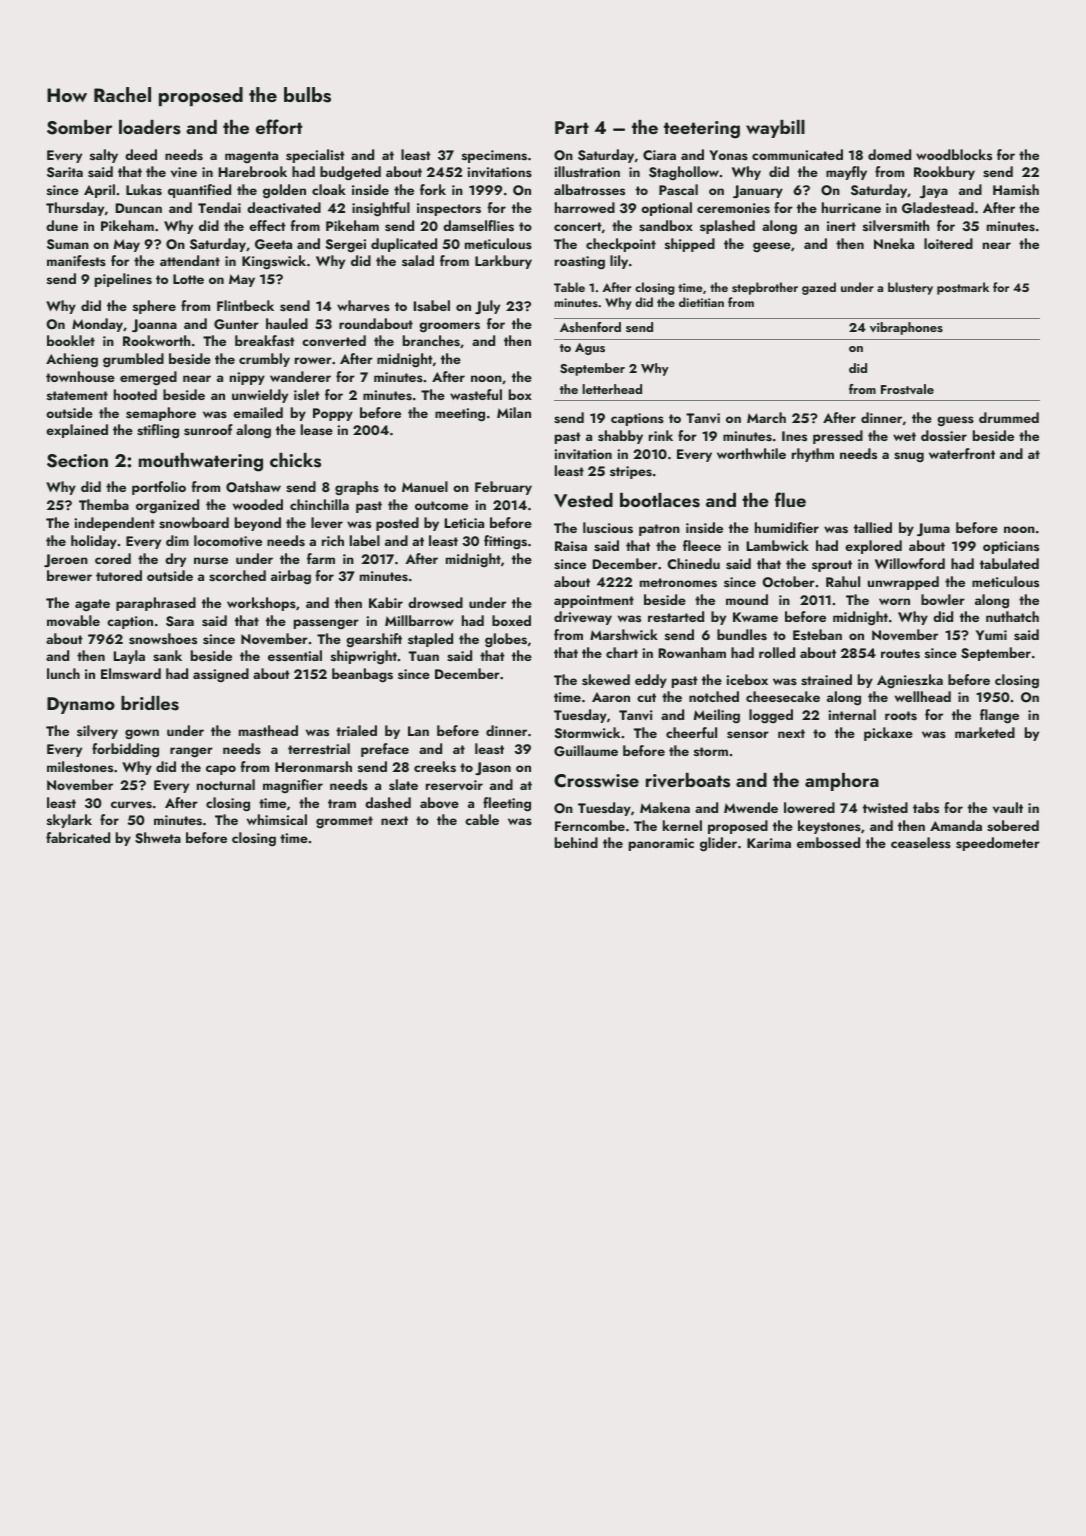 Image resolution: width=1086 pixels, height=1536 pixels. I want to click on skylark, so click(69, 821).
